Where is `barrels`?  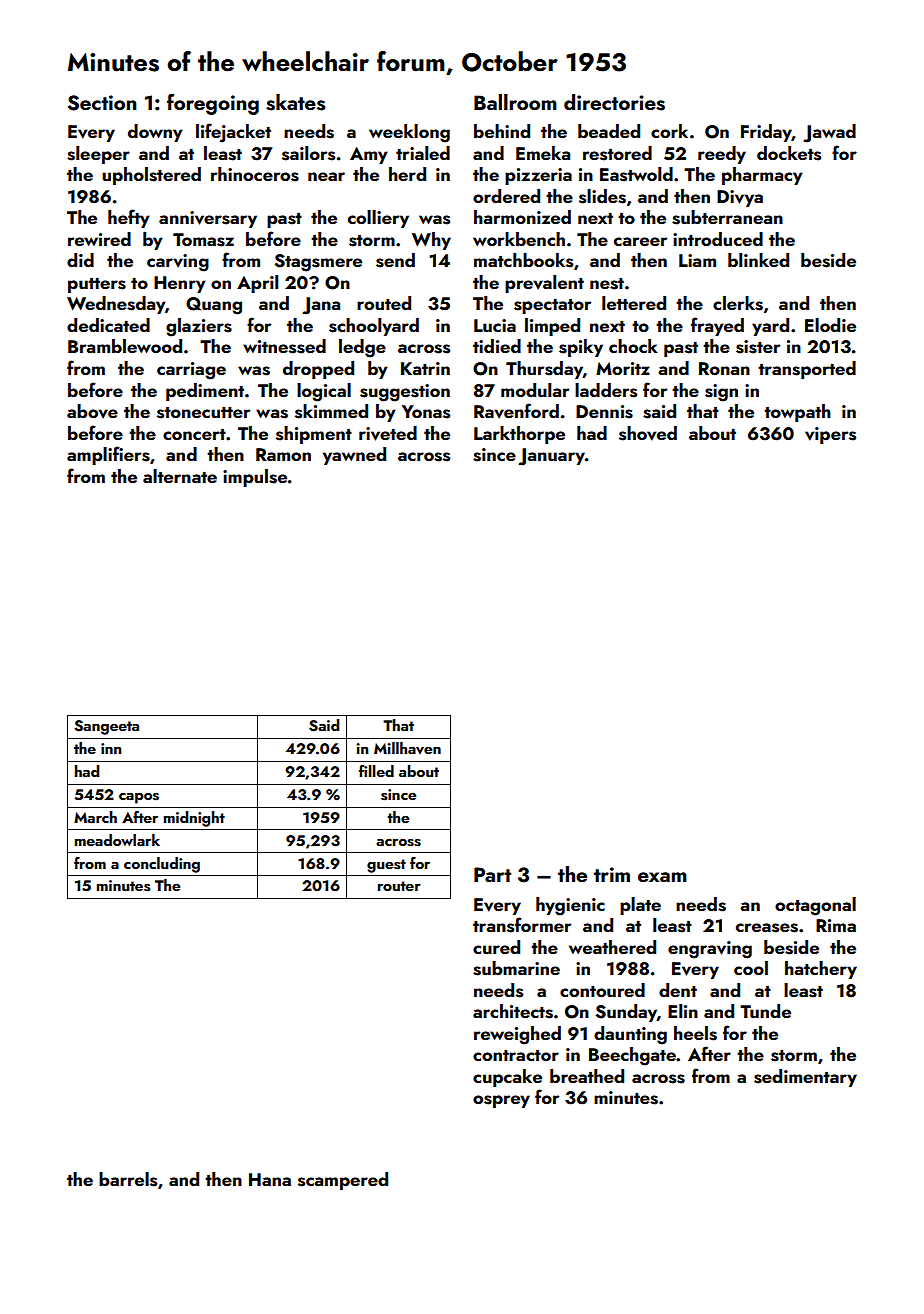
barrels is located at coordinates (128, 1179).
